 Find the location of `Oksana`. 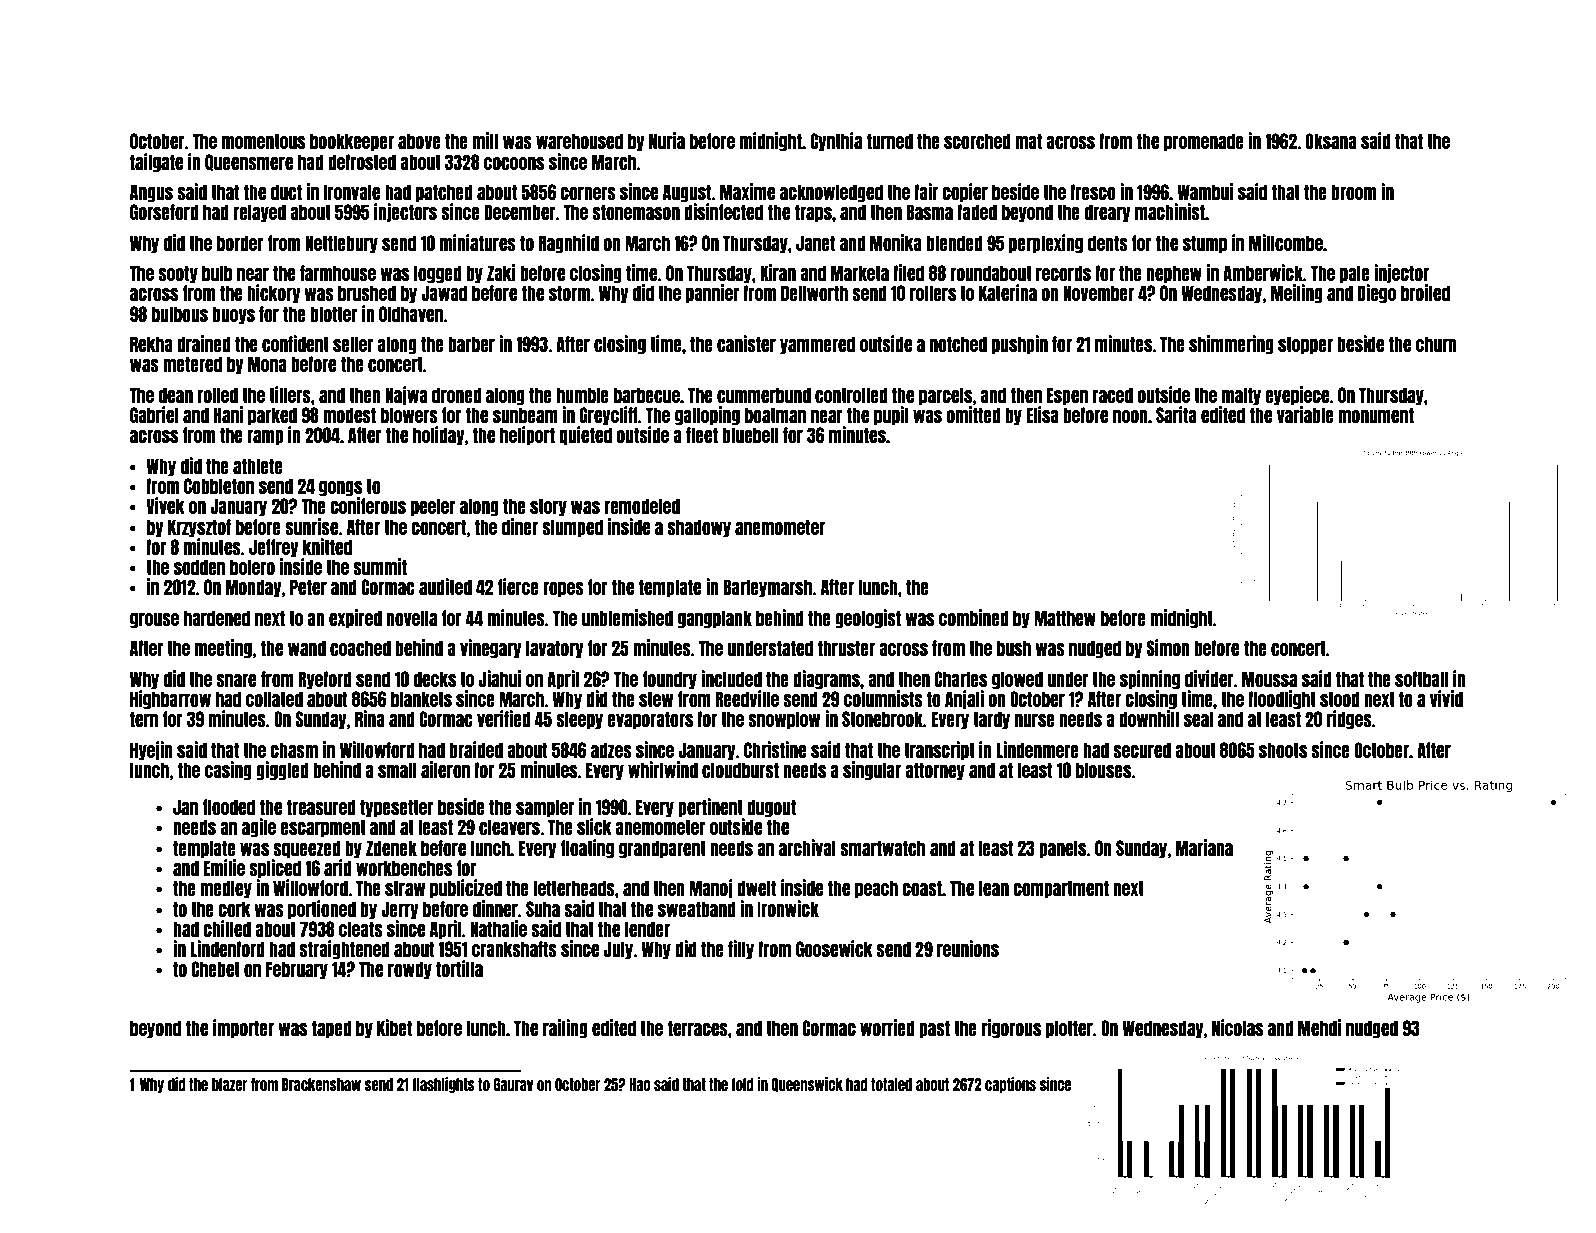

Oksana is located at coordinates (1331, 141).
